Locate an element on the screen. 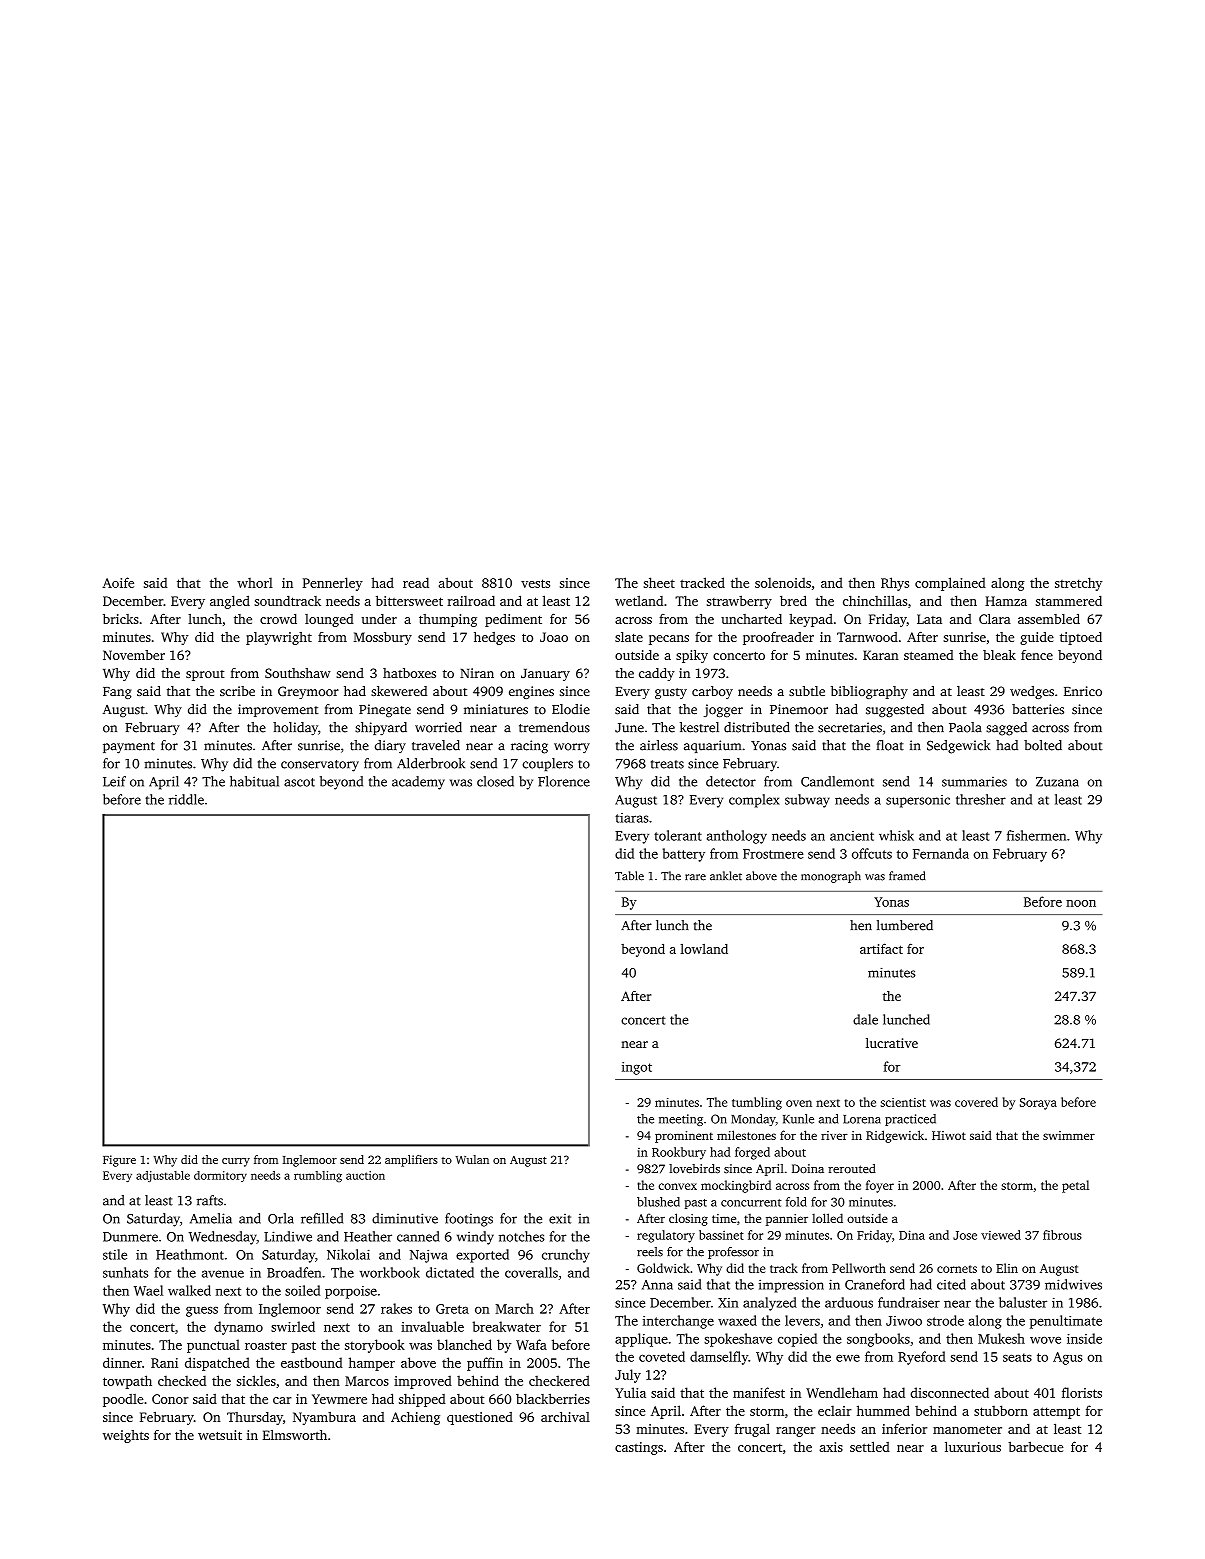 This screenshot has width=1205, height=1559. Figure is located at coordinates (119, 1161).
